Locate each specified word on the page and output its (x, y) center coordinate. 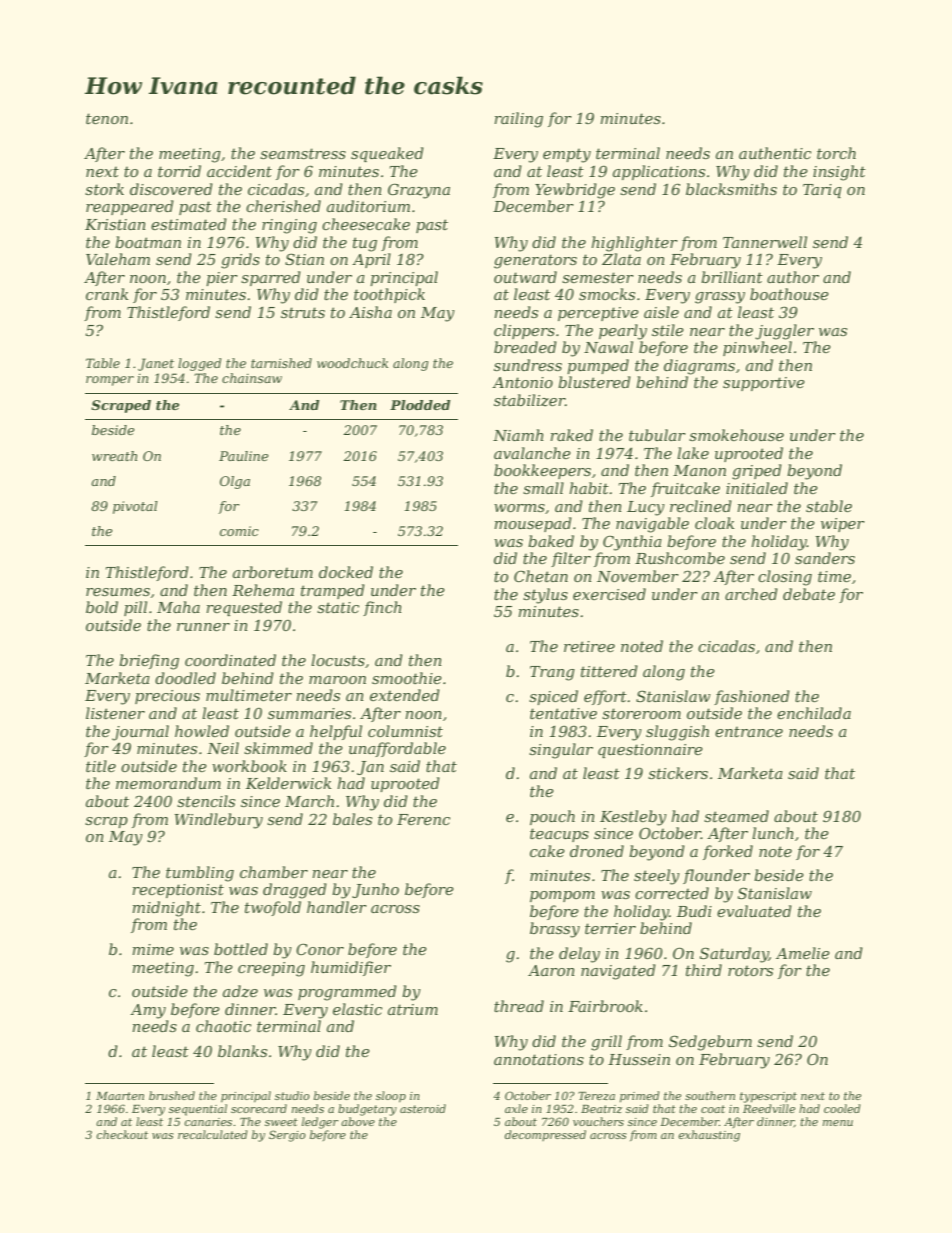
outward (525, 277)
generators (535, 261)
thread (519, 1006)
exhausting (709, 1136)
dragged (295, 891)
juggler (784, 332)
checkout (122, 1134)
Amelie (803, 953)
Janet (156, 364)
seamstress (303, 153)
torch (836, 153)
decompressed (545, 1135)
